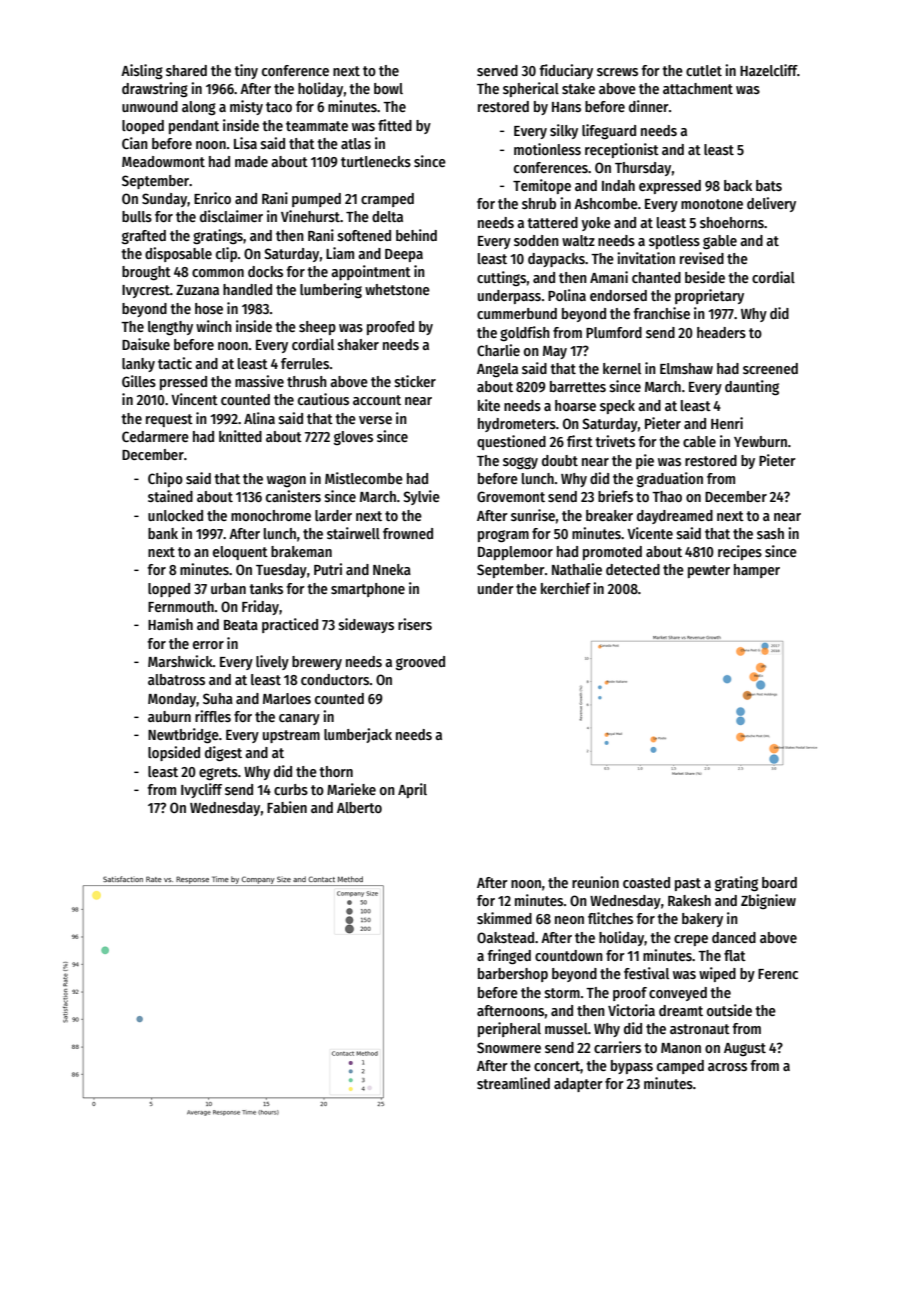  Describe the element at coordinates (246, 71) in the screenshot. I see `tiny` at that location.
